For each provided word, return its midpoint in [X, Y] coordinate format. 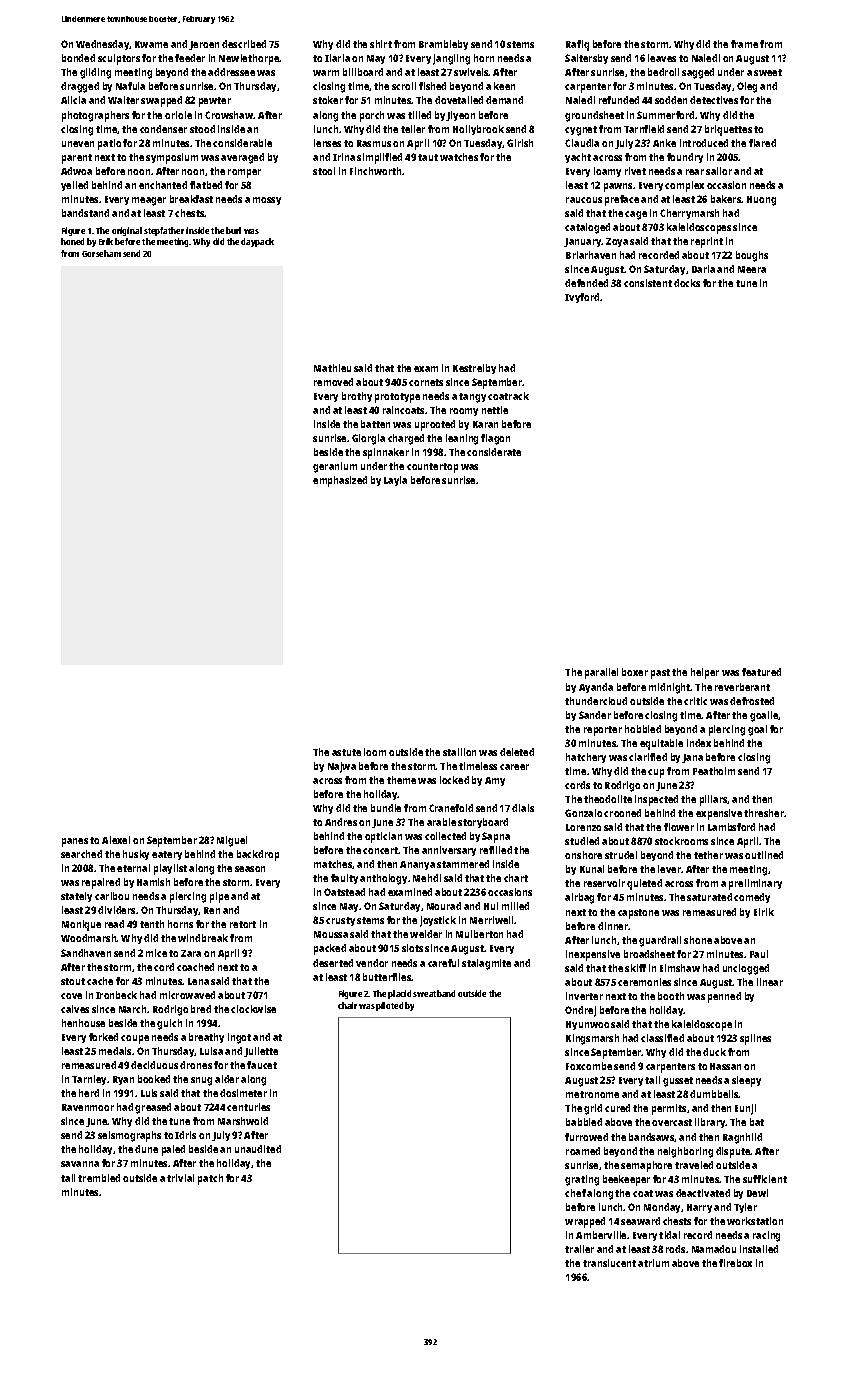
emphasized [340, 481]
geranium [335, 467]
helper [705, 673]
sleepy [746, 1081]
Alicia [73, 100]
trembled [99, 1178]
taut [428, 157]
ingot [239, 1038]
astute [346, 752]
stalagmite [486, 964]
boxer [635, 672]
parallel [601, 673]
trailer [579, 1249]
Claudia [582, 143]
